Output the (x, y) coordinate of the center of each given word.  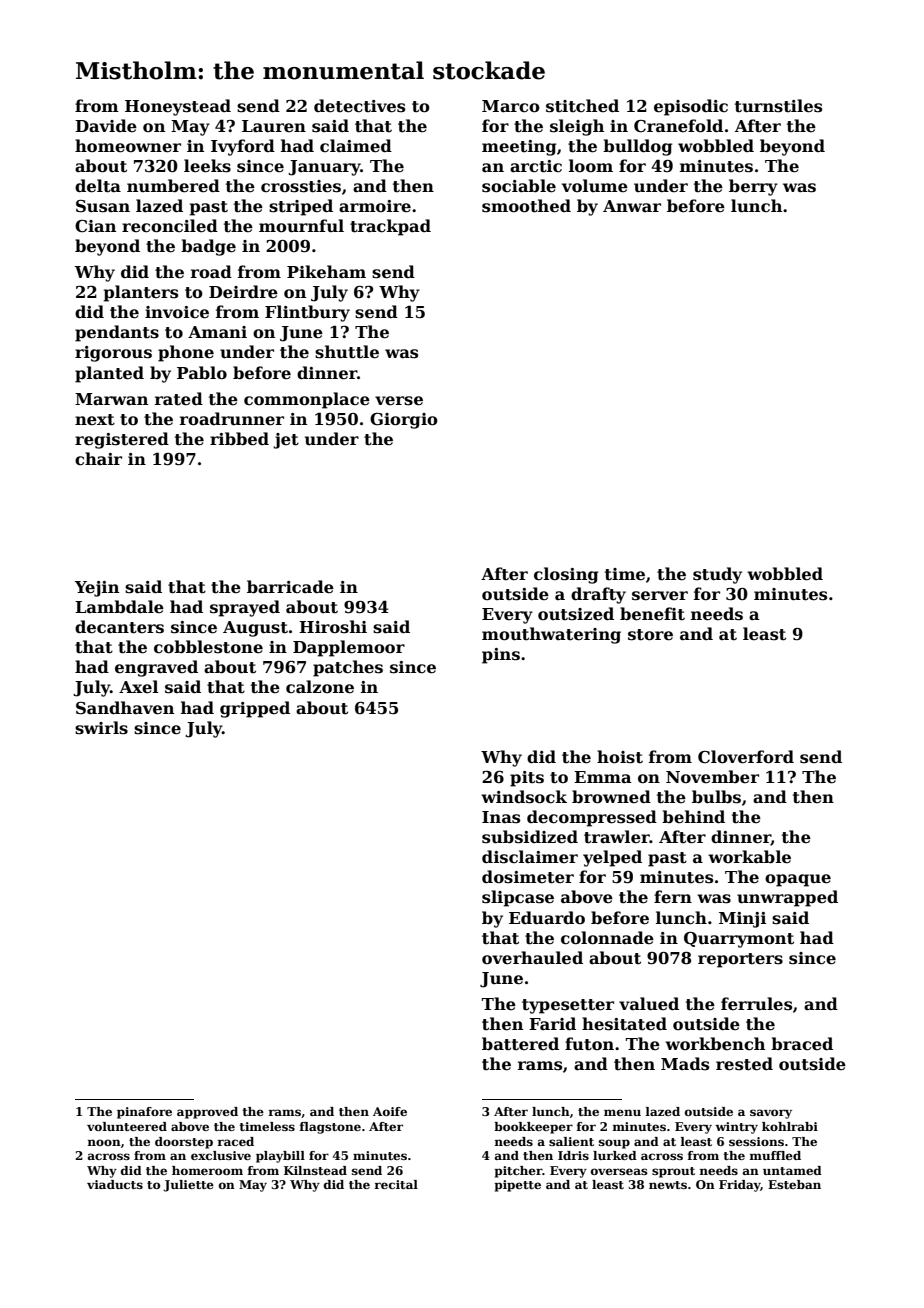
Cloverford (746, 757)
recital (396, 1184)
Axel (138, 687)
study (717, 575)
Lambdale (119, 607)
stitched (582, 106)
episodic (691, 107)
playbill (280, 1157)
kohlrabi (790, 1126)
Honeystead (178, 107)
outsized (576, 614)
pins (501, 656)
